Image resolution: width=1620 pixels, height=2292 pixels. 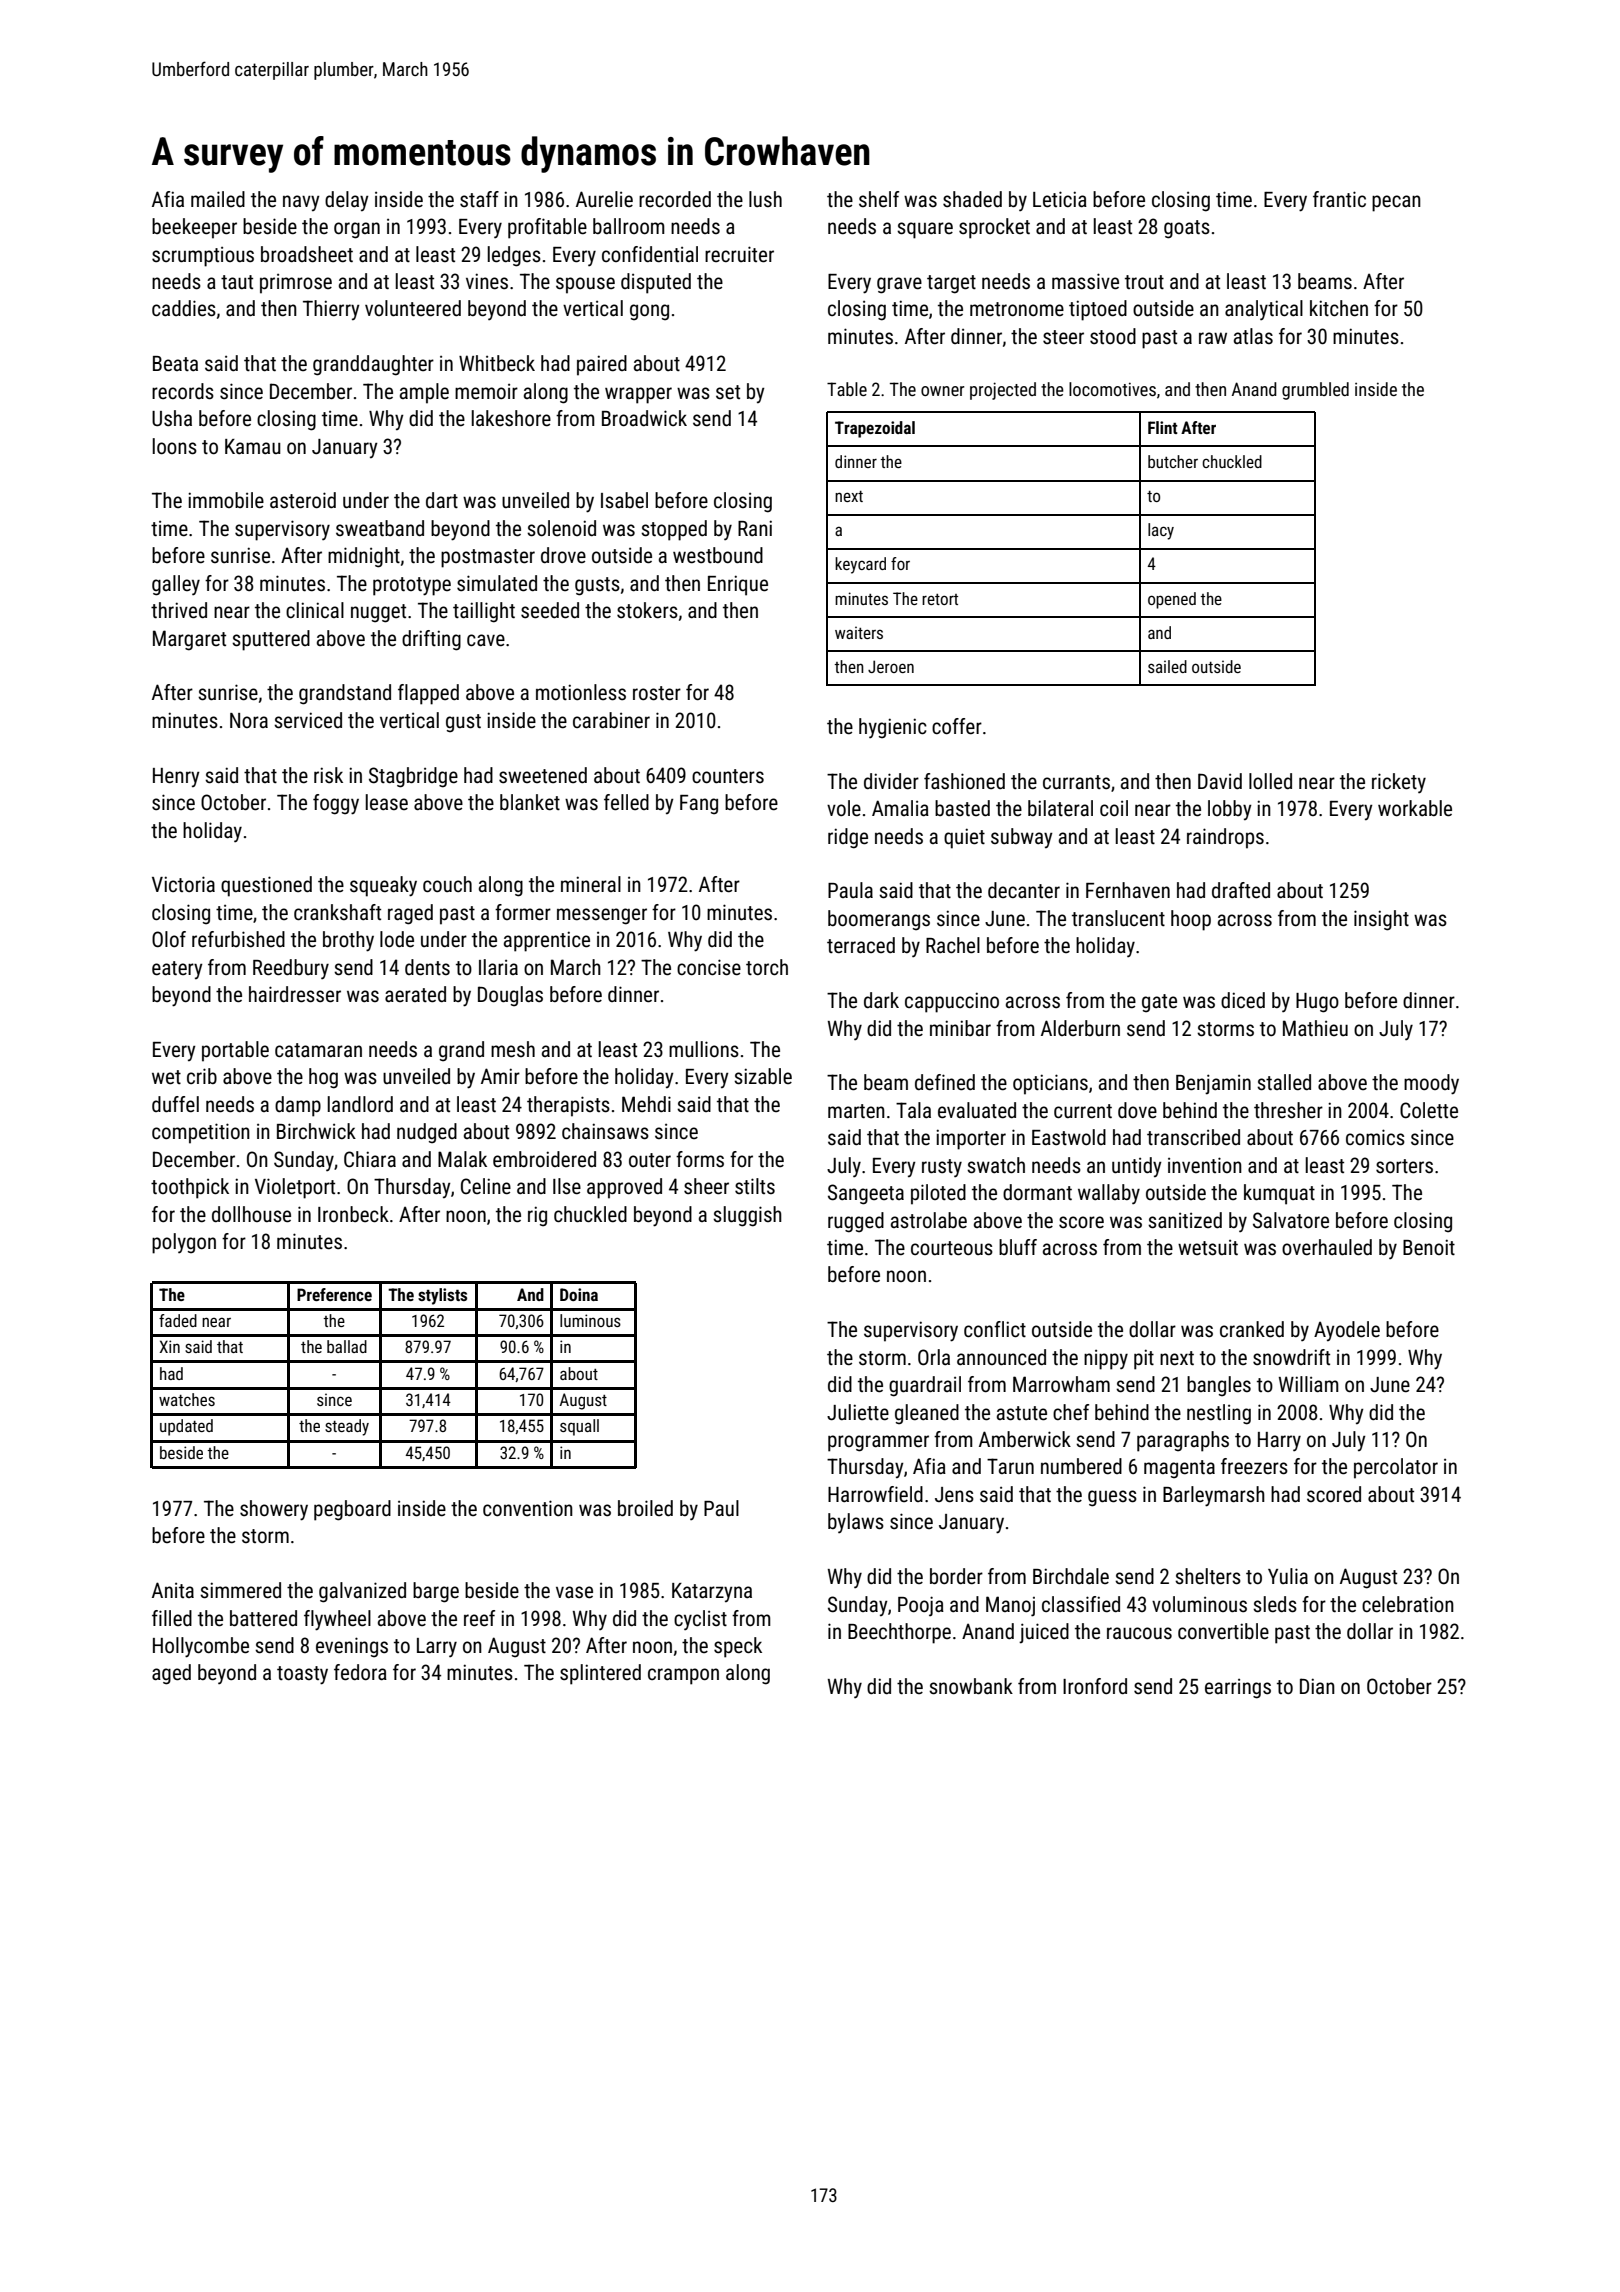 What do you see at coordinates (875, 1494) in the document?
I see `Harrowfield` at bounding box center [875, 1494].
